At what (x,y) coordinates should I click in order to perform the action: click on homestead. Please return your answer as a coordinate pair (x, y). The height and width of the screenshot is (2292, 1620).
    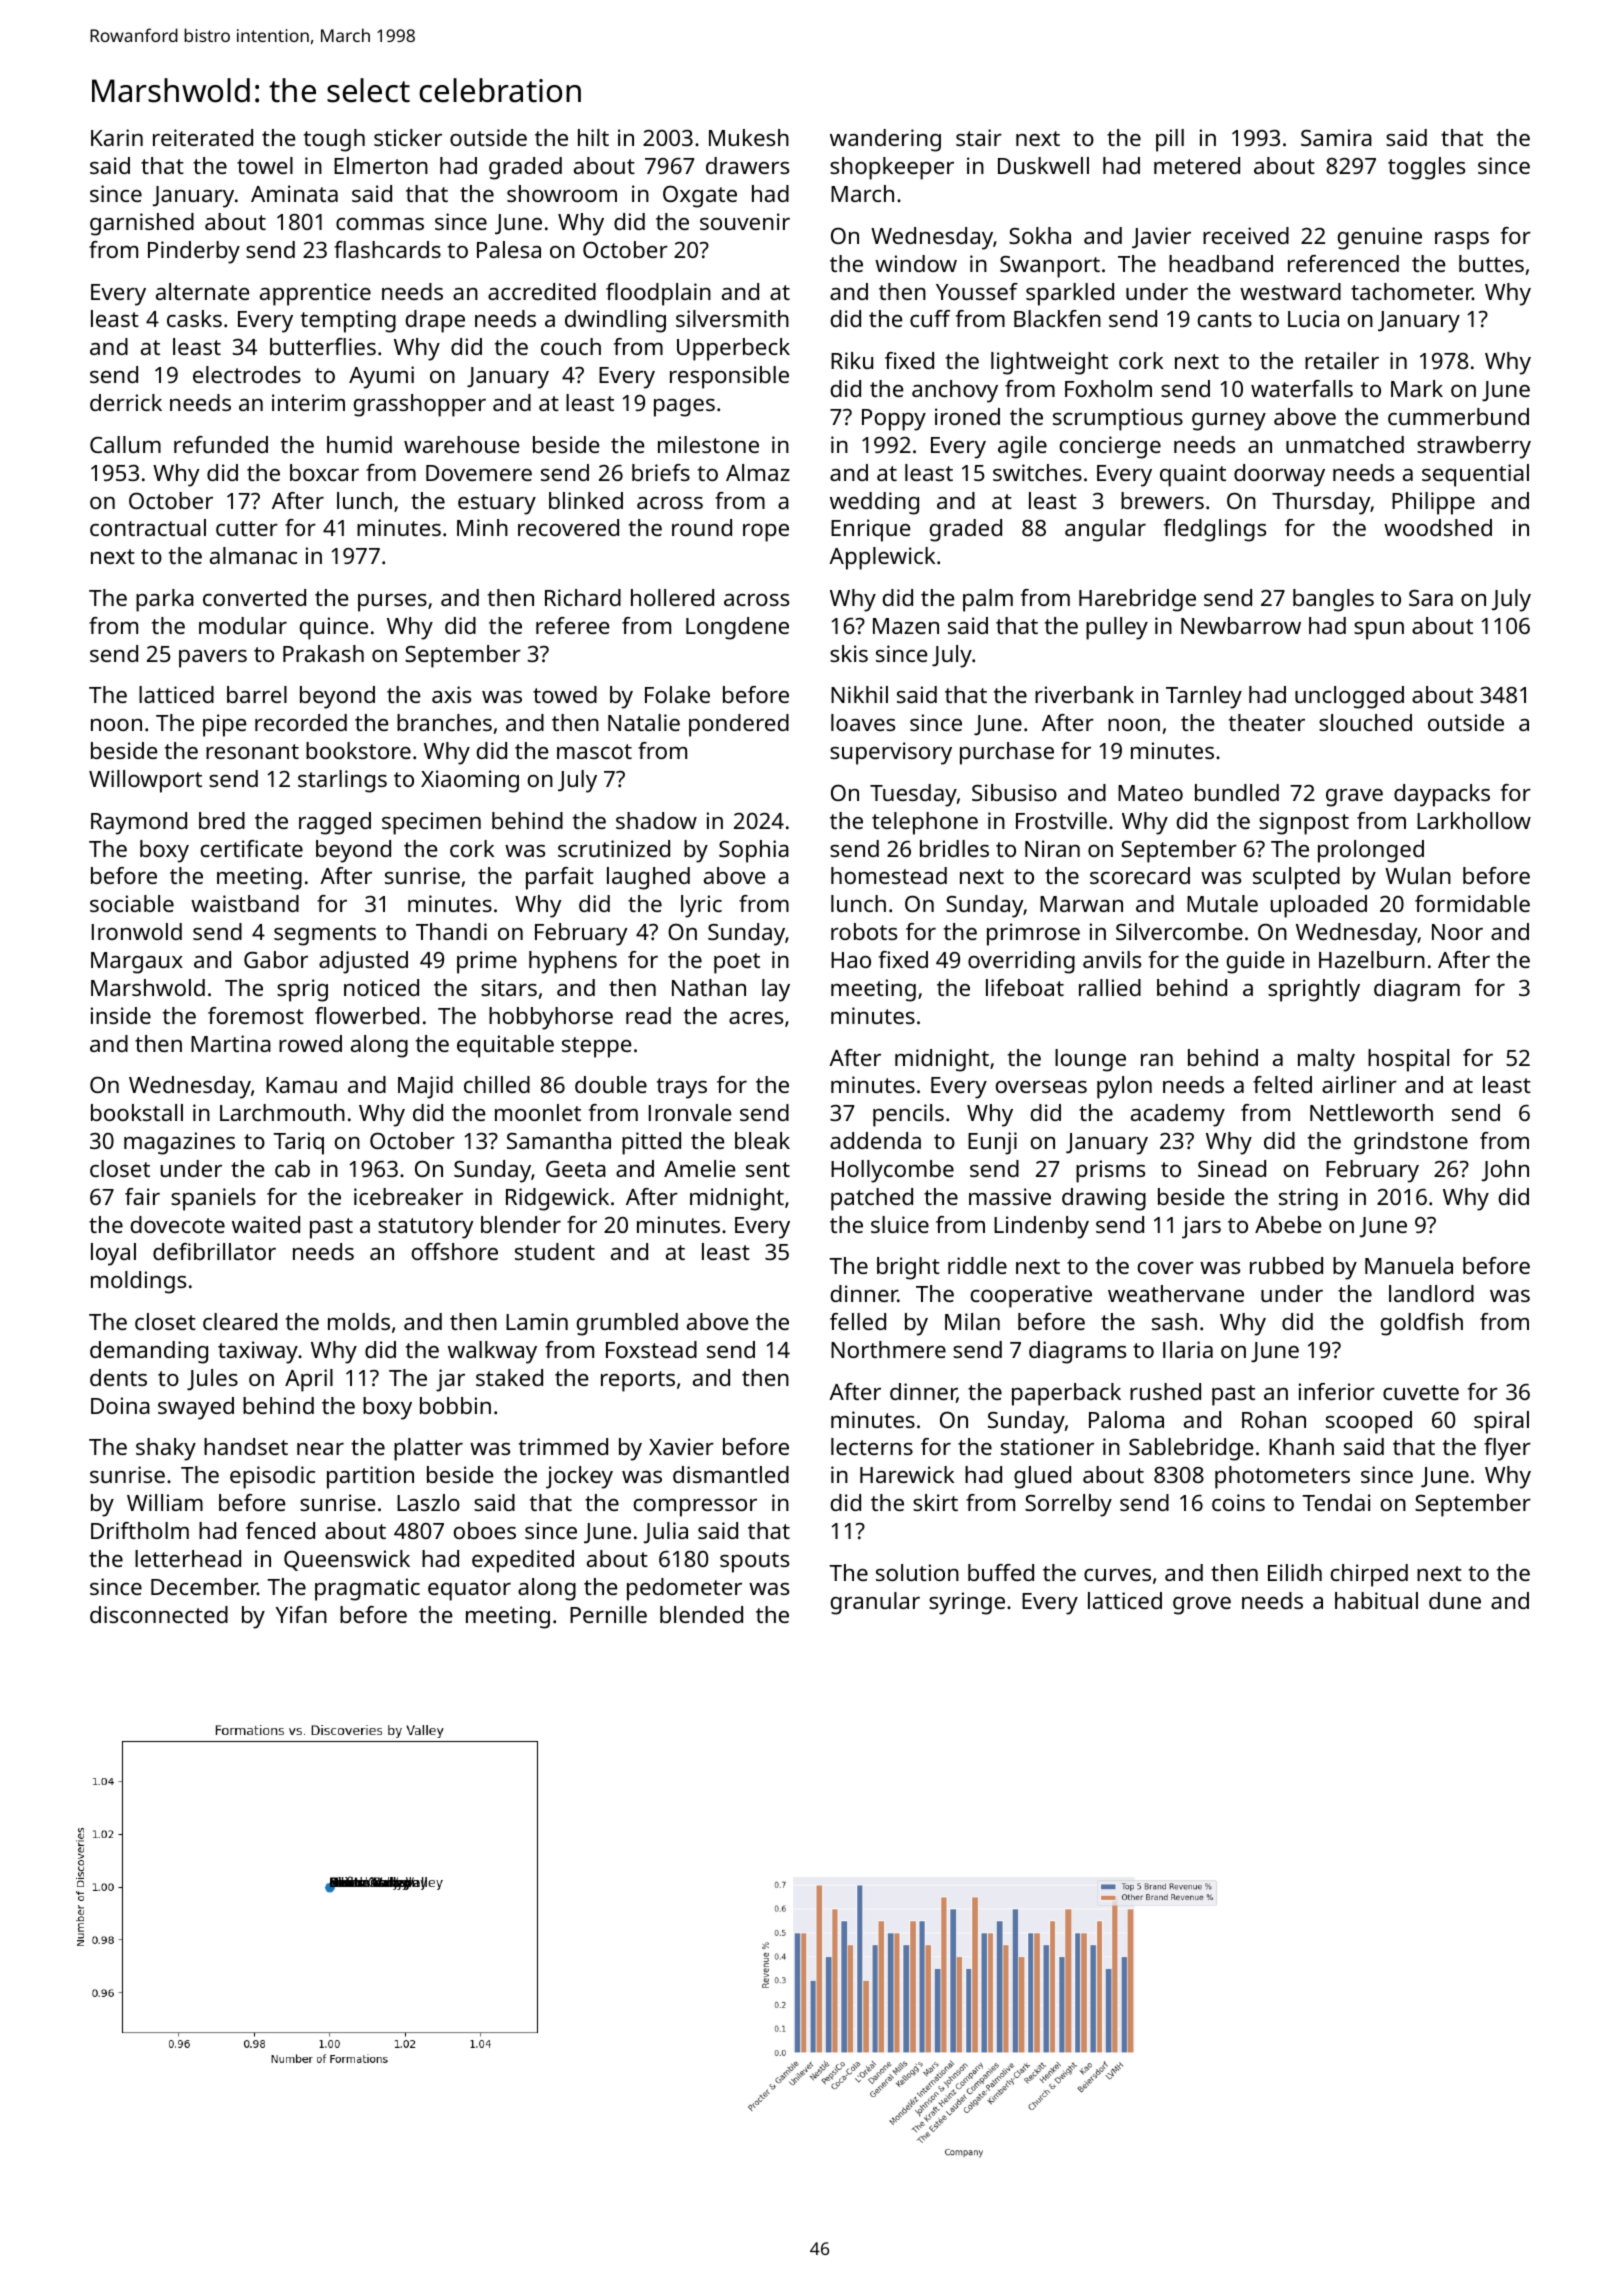
    Looking at the image, I should click on (889, 875).
